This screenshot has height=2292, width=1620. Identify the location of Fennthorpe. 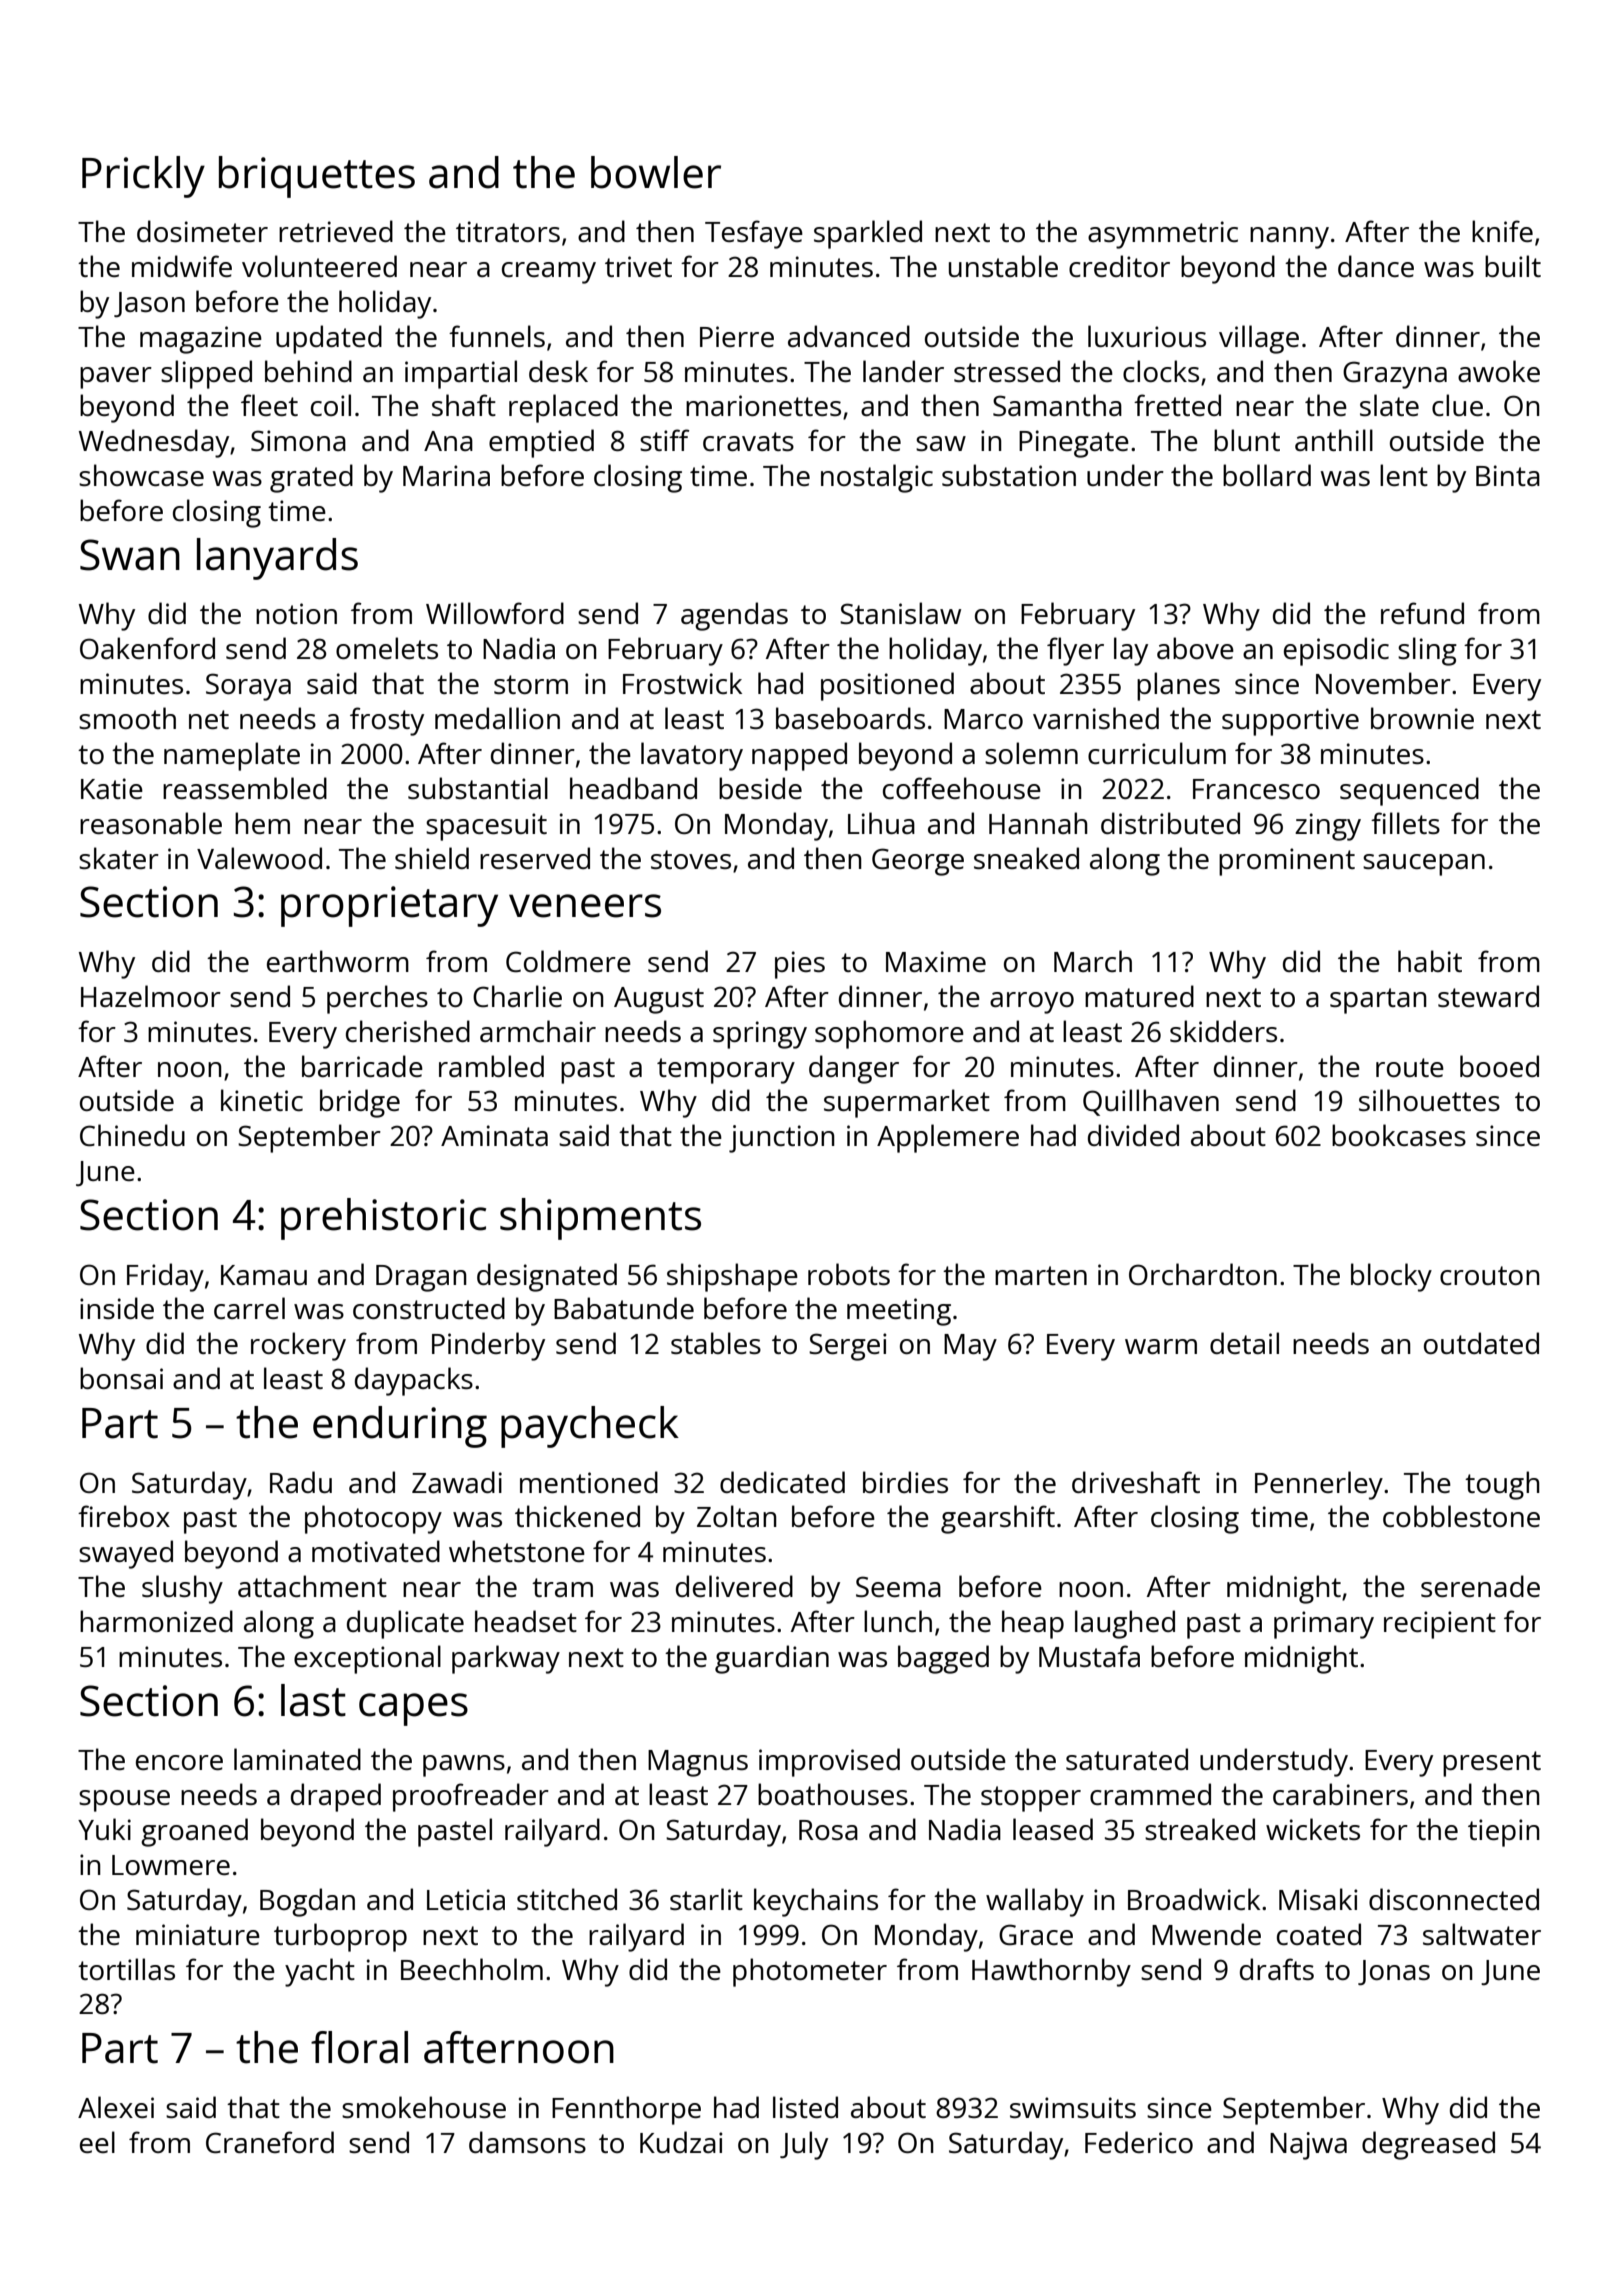
(626, 2110).
